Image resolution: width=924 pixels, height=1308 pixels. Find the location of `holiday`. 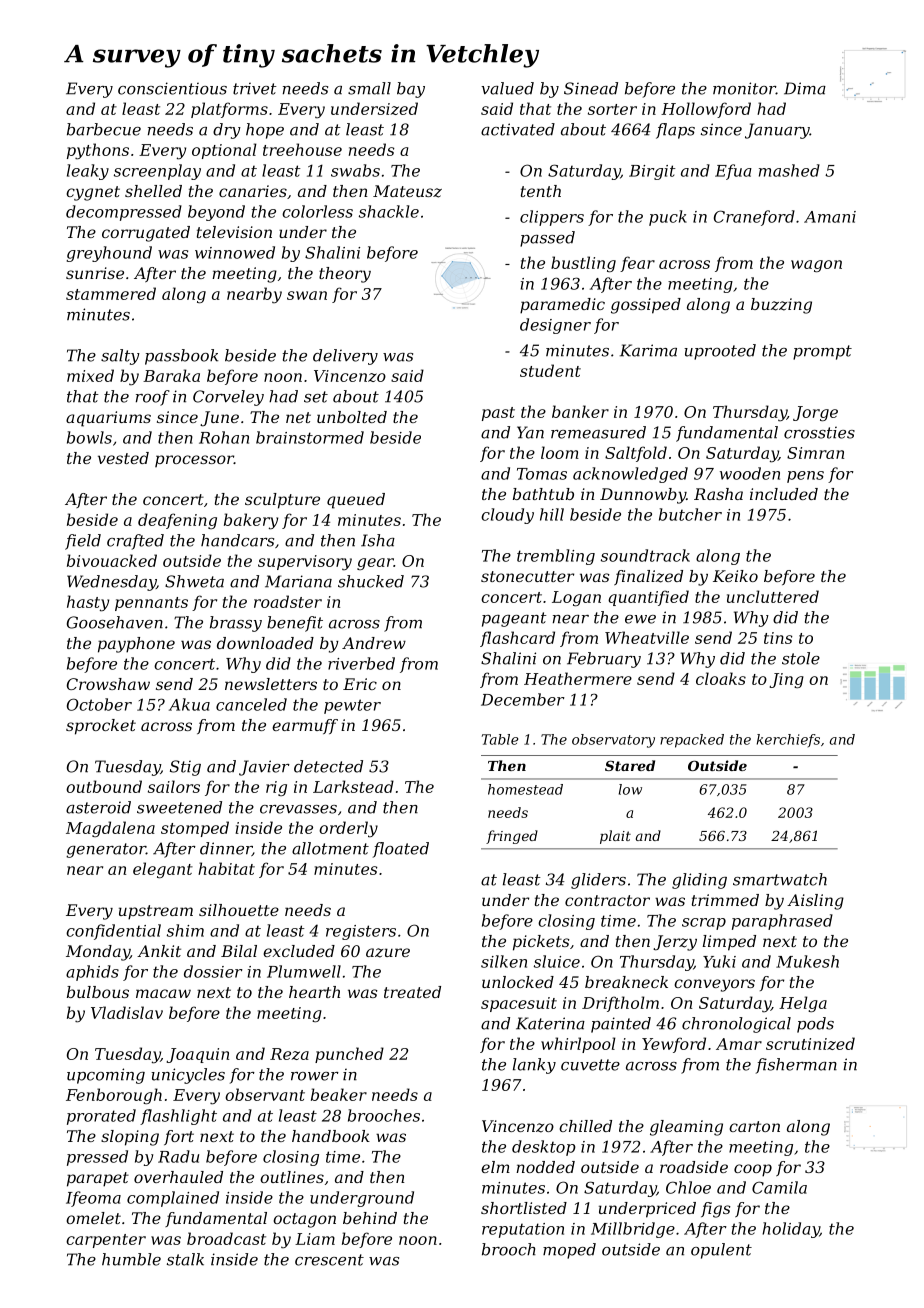

holiday is located at coordinates (791, 1230).
